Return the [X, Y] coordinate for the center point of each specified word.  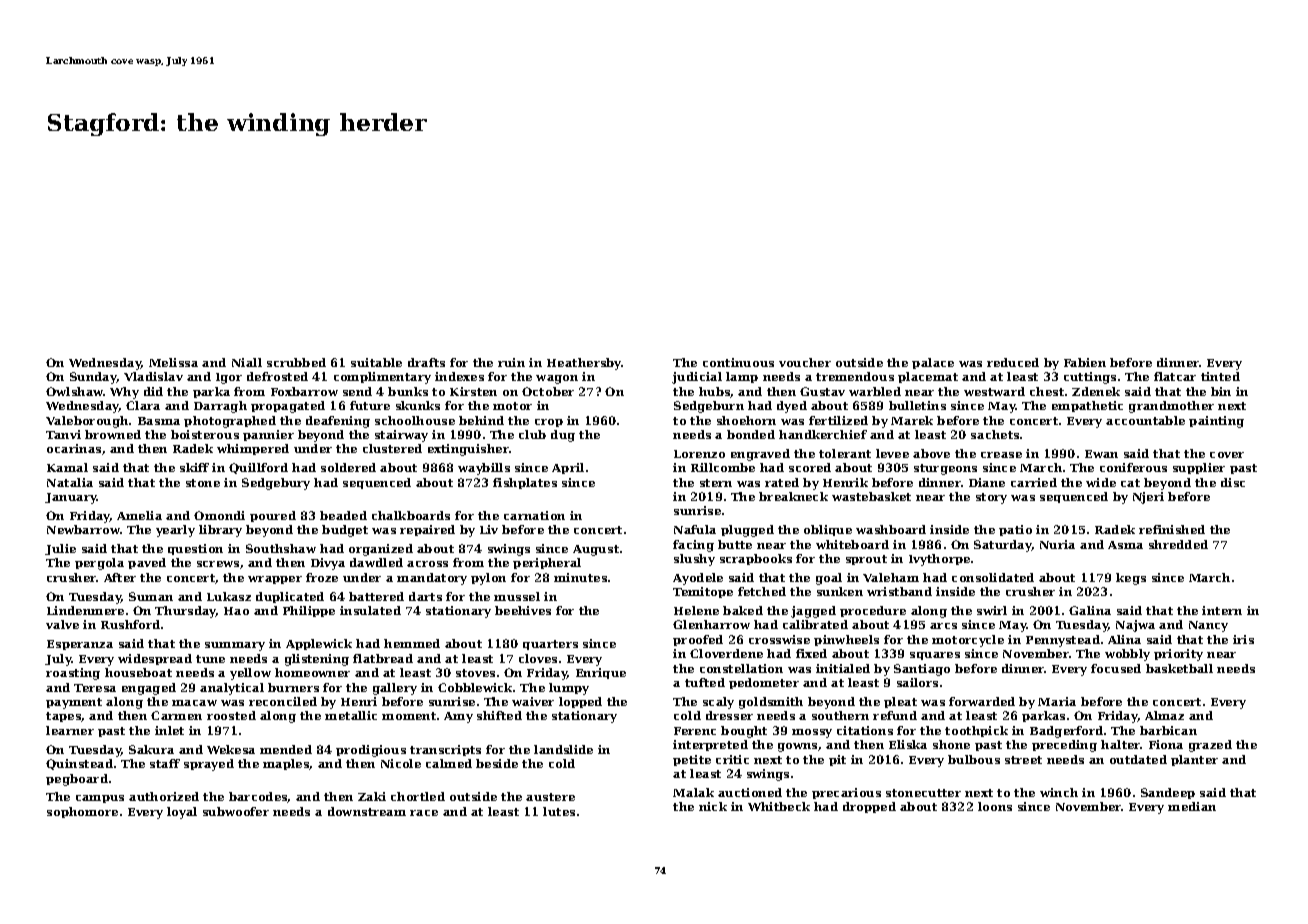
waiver [533, 701]
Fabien [1085, 362]
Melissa [173, 362]
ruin [511, 362]
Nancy [1208, 626]
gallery [395, 689]
